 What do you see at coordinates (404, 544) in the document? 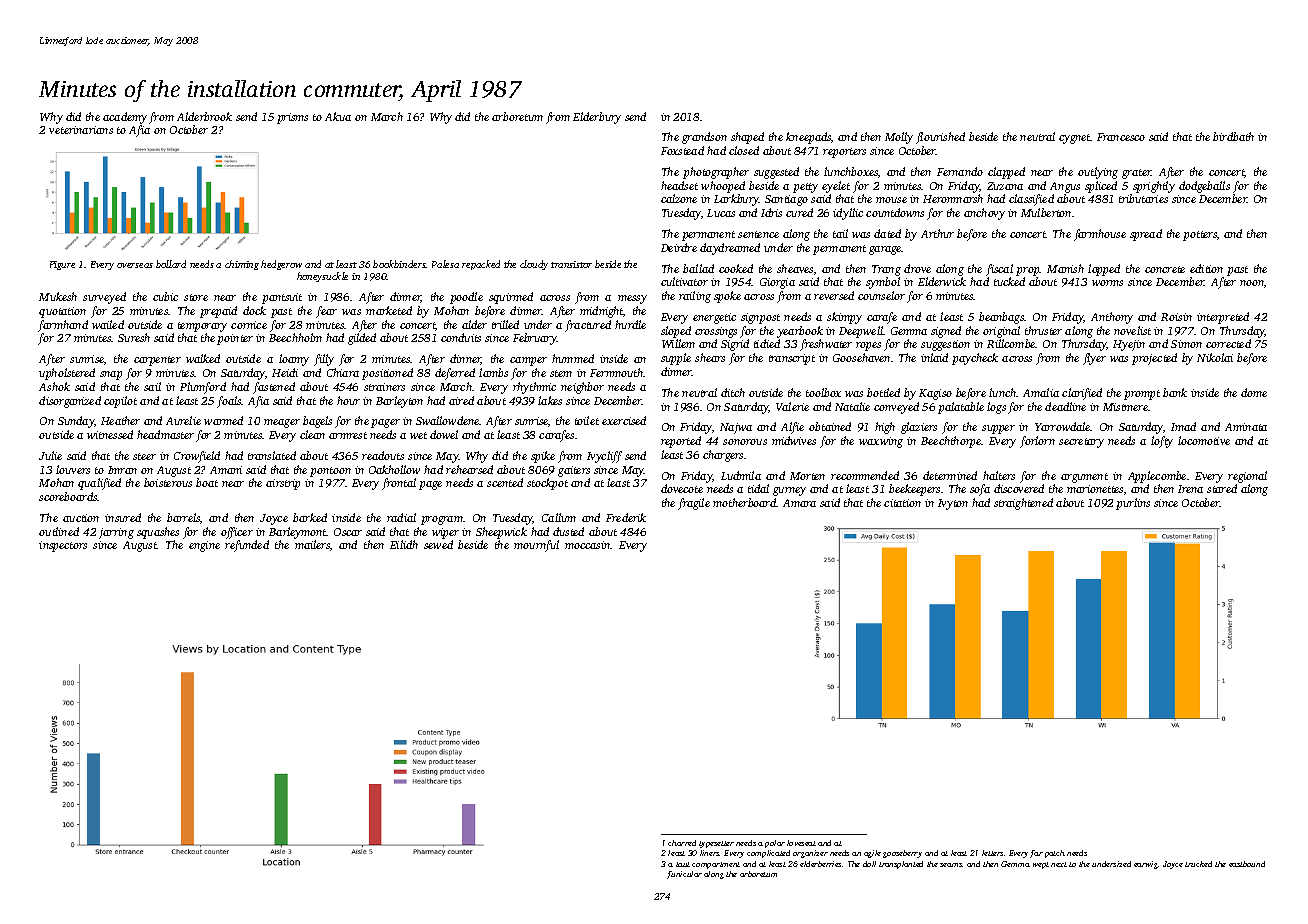
I see `Eilidh` at bounding box center [404, 544].
